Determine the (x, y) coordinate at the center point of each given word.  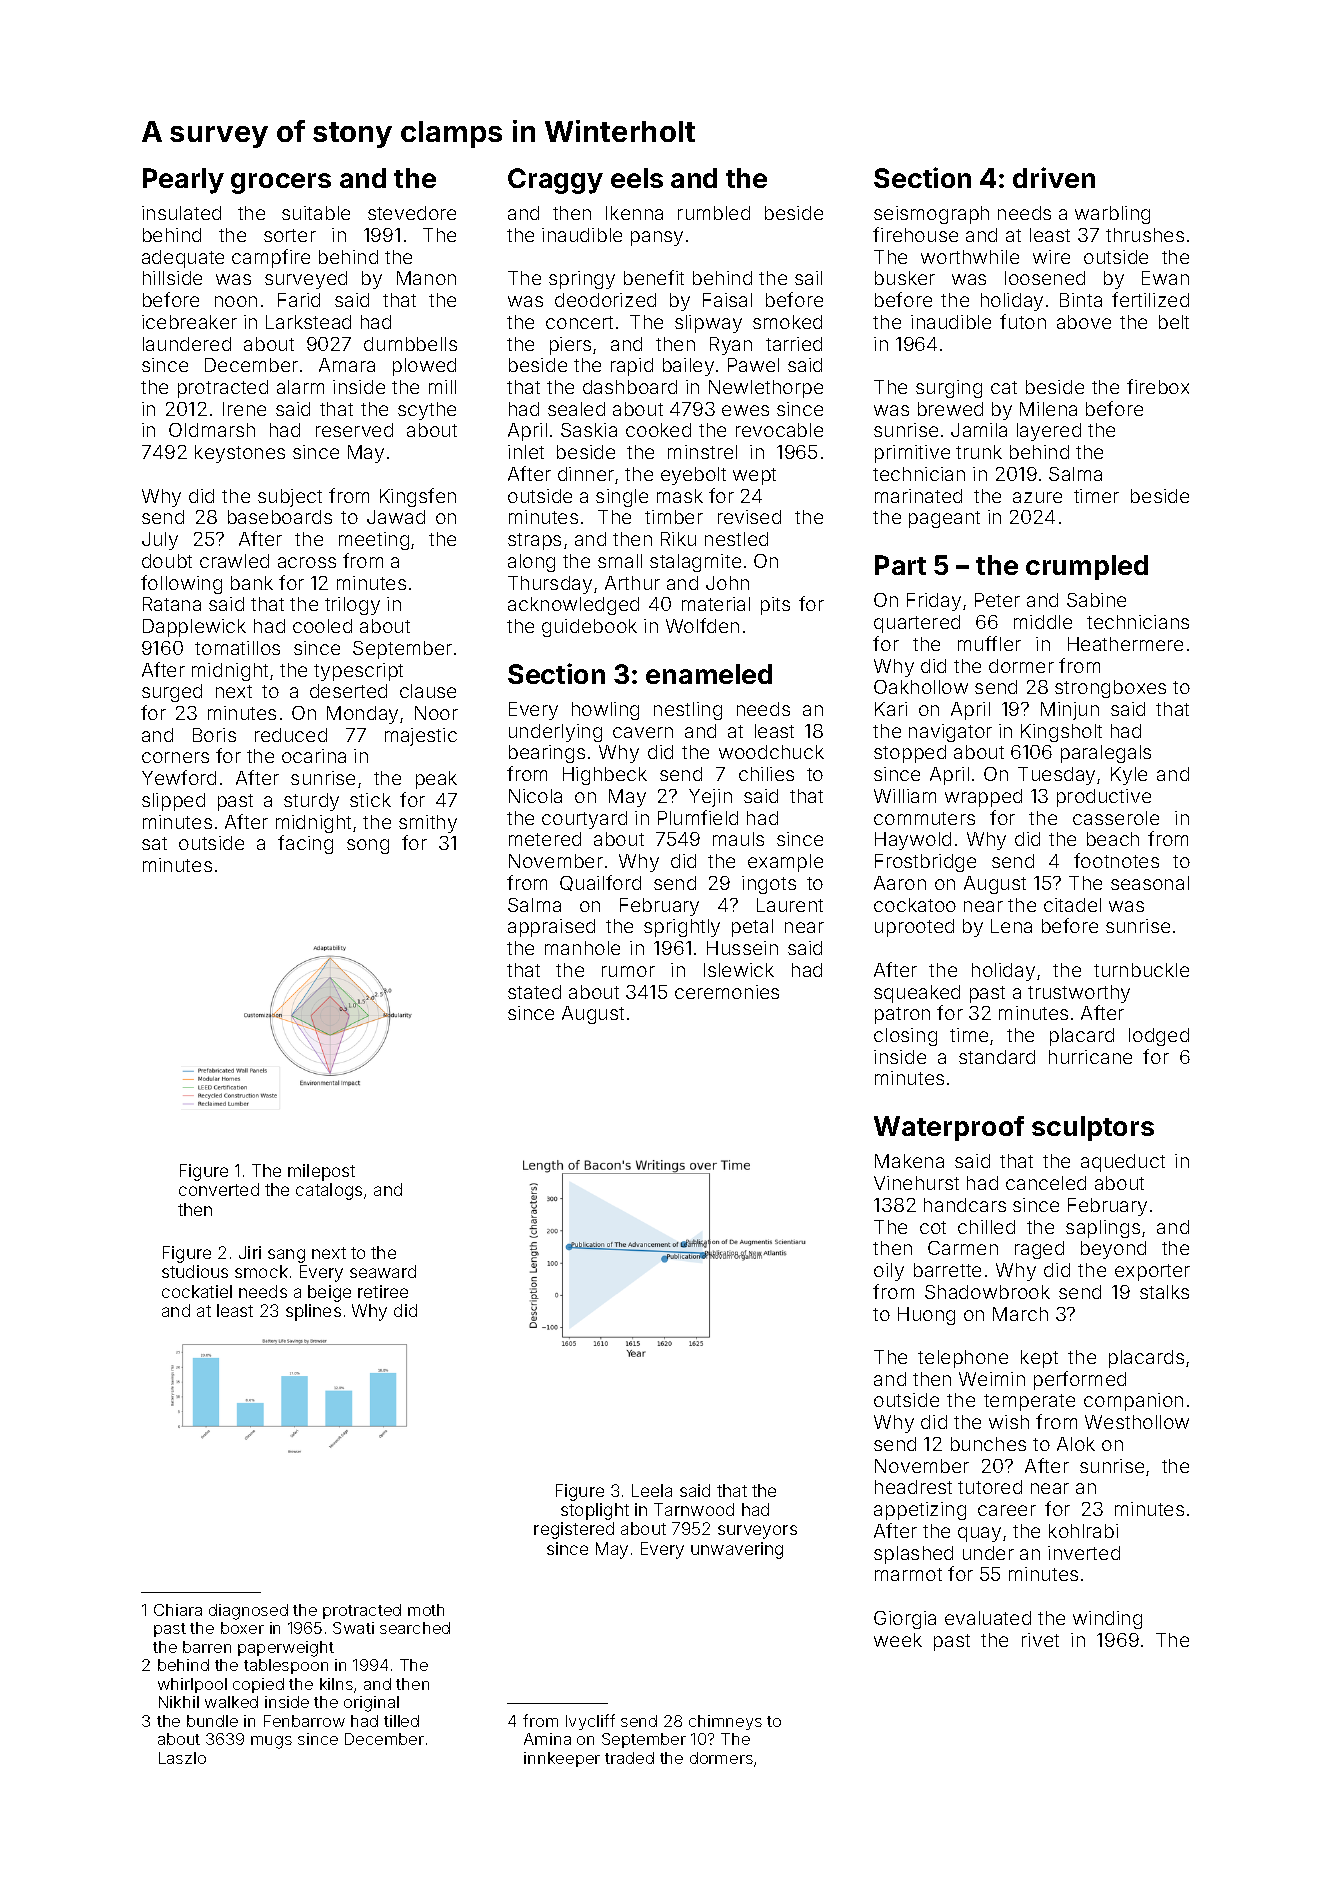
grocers (281, 183)
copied (258, 1685)
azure (1037, 497)
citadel (1072, 905)
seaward (383, 1271)
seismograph (931, 215)
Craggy (555, 181)
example (785, 863)
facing (305, 844)
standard (997, 1057)
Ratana (172, 604)
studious (195, 1271)
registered (574, 1530)
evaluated (988, 1618)
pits (775, 606)
